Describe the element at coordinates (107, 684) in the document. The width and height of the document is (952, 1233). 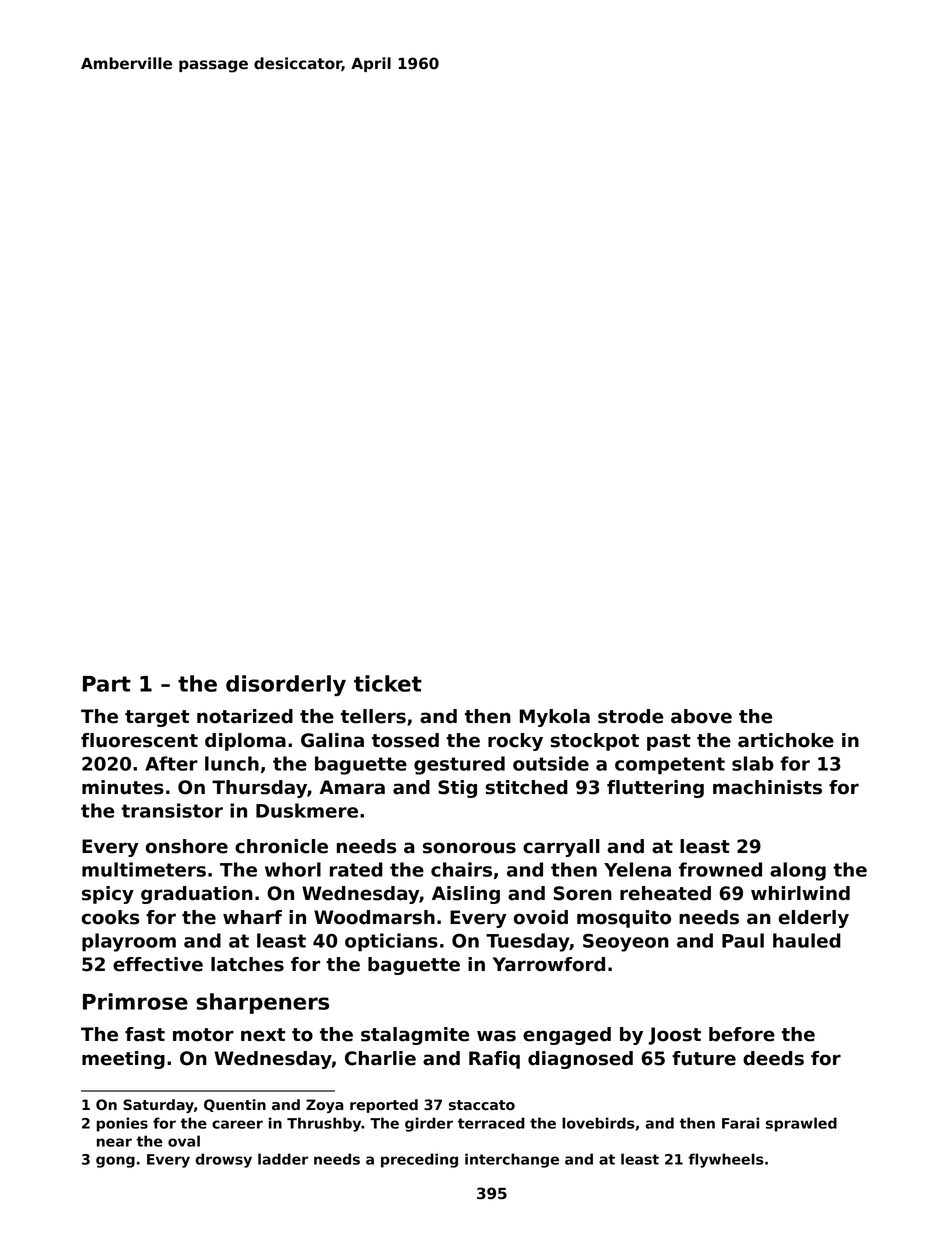
I see `Part` at that location.
